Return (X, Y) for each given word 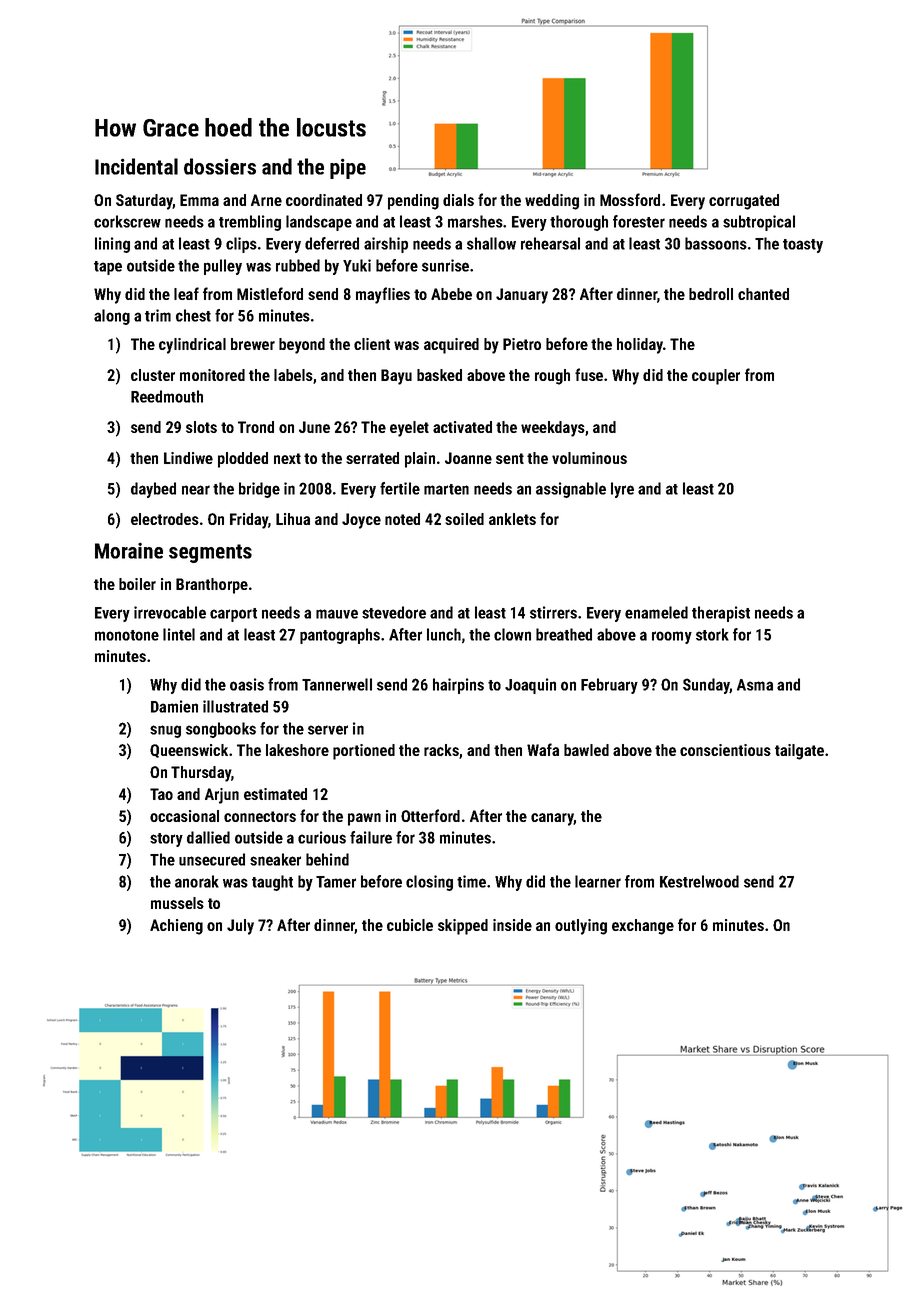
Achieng (176, 927)
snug (165, 731)
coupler (716, 377)
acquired (451, 346)
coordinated (324, 200)
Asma (755, 685)
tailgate (799, 752)
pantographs (340, 636)
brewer (253, 344)
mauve (337, 614)
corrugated (744, 202)
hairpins (458, 686)
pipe (348, 168)
